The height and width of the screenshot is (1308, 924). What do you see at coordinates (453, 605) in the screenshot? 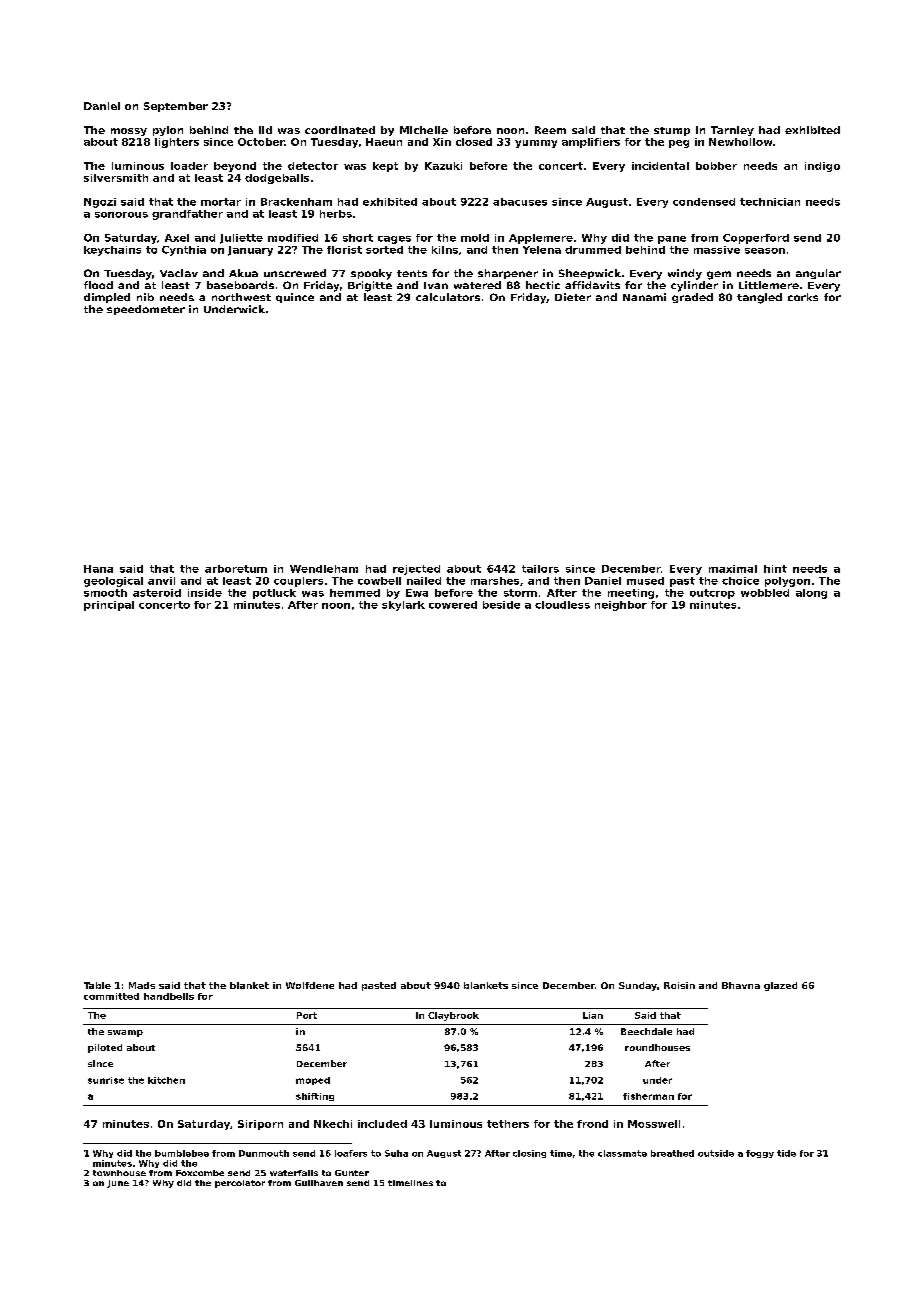
I see `cowered` at bounding box center [453, 605].
